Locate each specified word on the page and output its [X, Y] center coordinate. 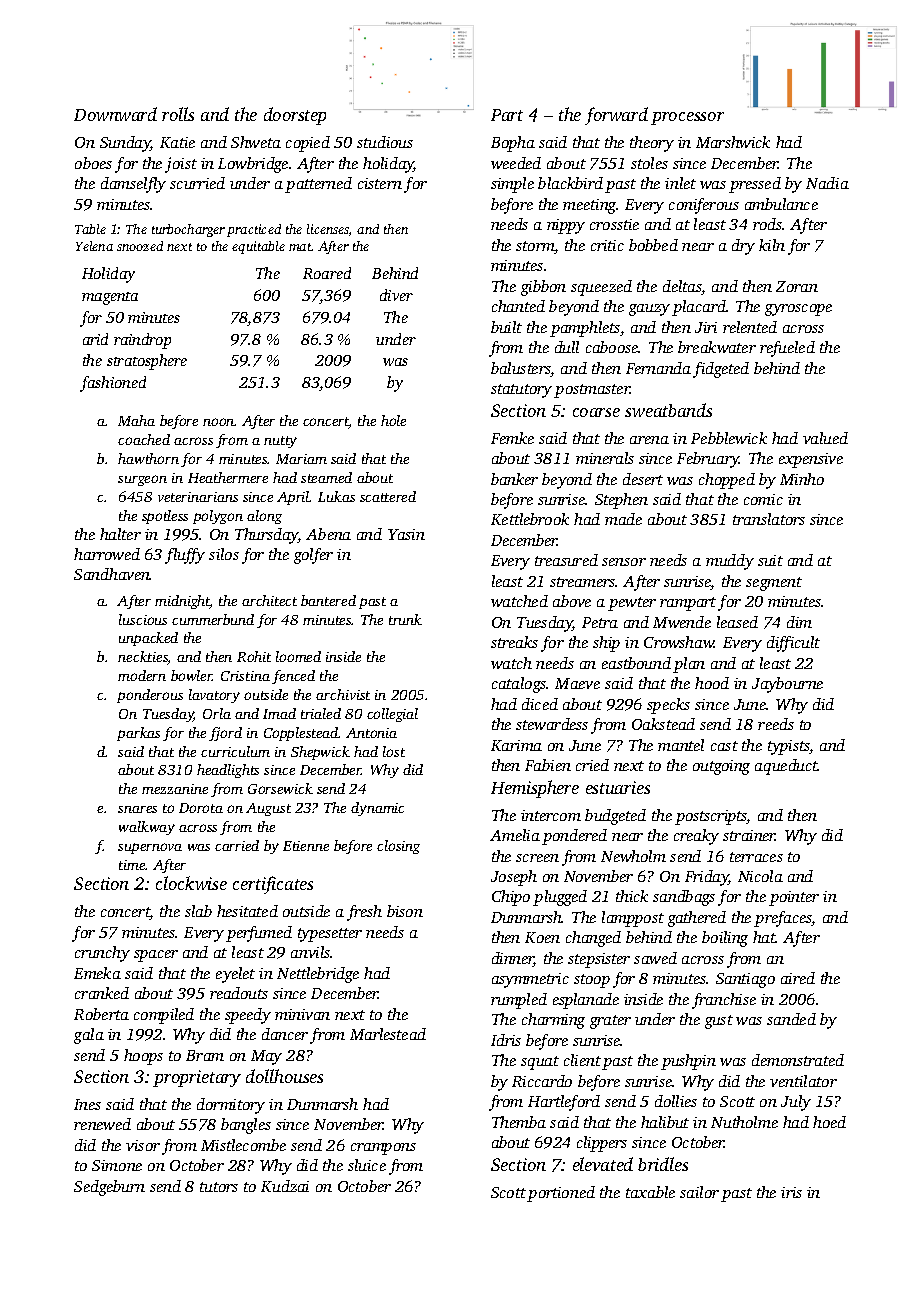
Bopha [513, 144]
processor [687, 118]
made [623, 519]
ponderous [150, 696]
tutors [219, 1187]
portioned [561, 1194]
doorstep [295, 116]
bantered [328, 600]
